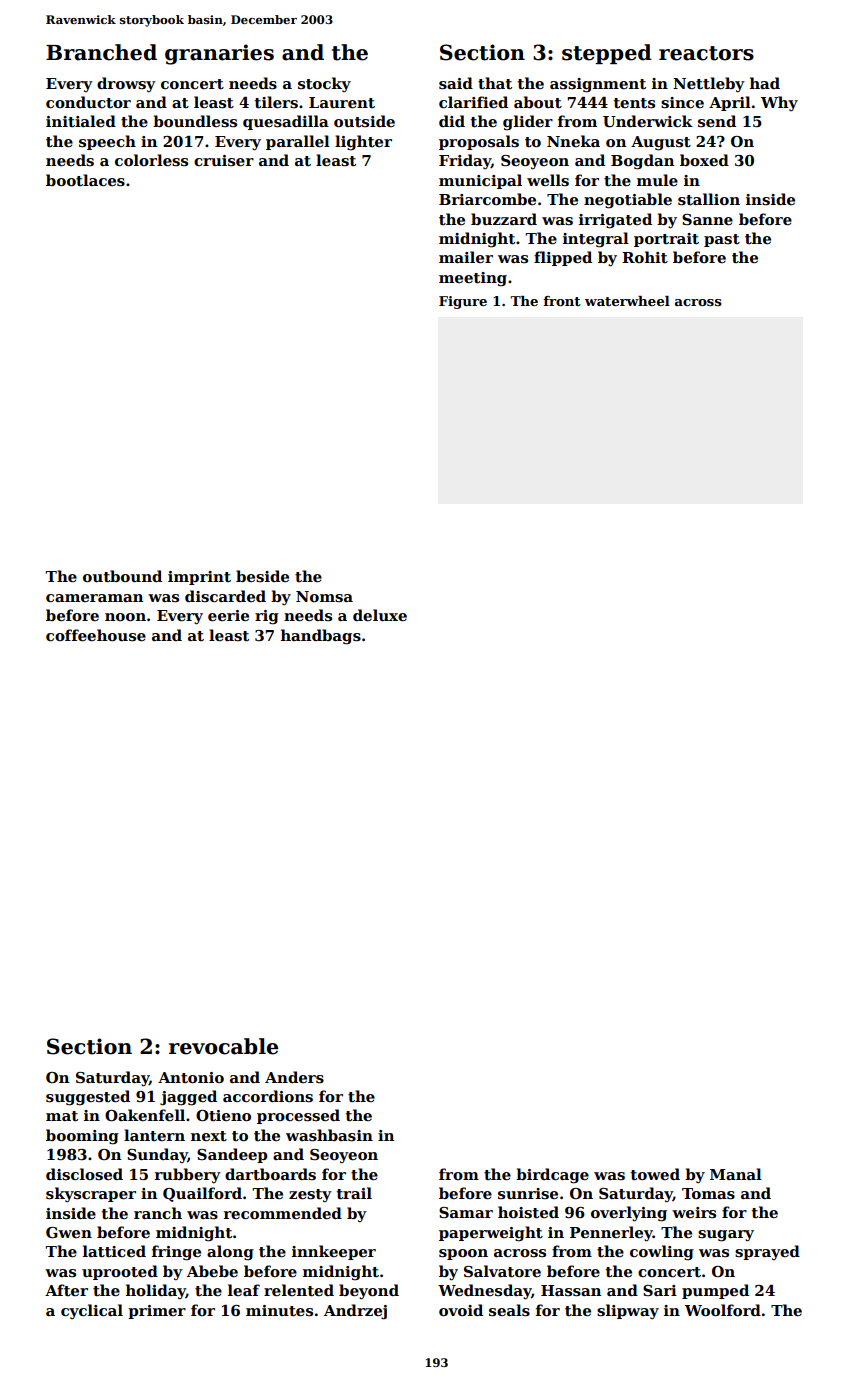 The height and width of the image is (1400, 849). I want to click on stepped, so click(607, 54).
